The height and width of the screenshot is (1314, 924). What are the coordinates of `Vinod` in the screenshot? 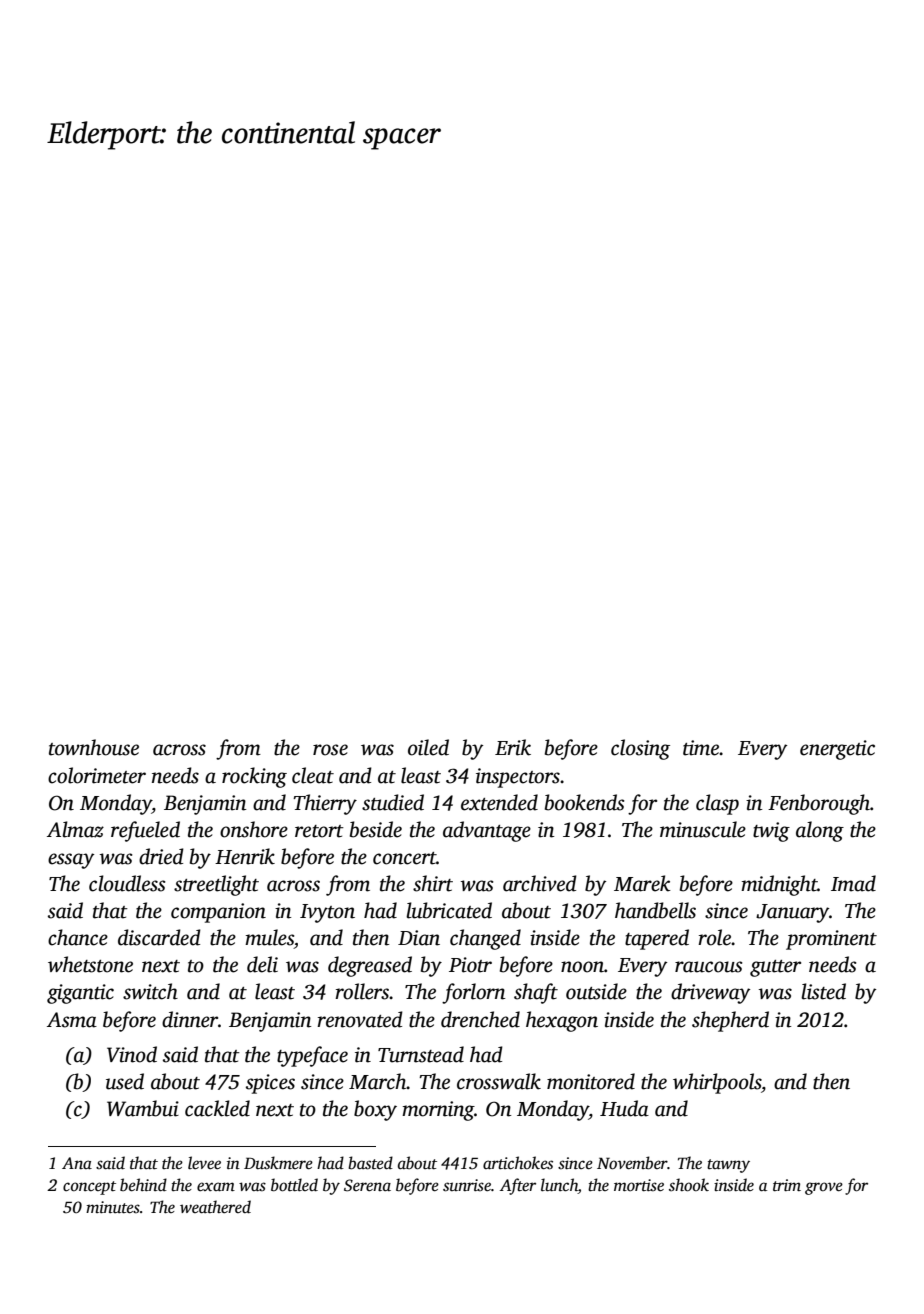 It's located at (132, 1054).
